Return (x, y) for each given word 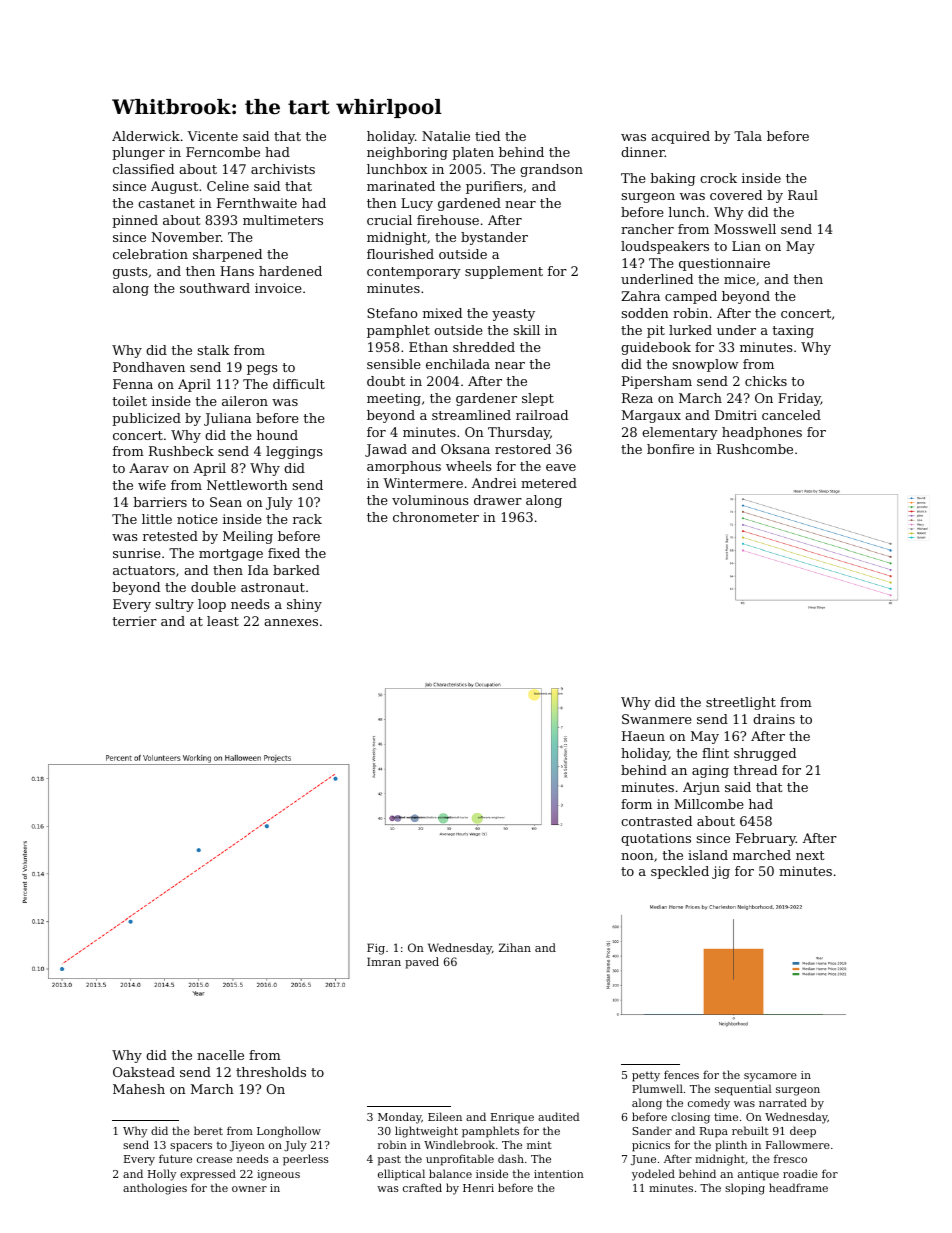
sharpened (227, 255)
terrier (134, 621)
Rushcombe (755, 449)
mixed (442, 313)
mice (739, 279)
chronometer (436, 517)
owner (249, 1189)
